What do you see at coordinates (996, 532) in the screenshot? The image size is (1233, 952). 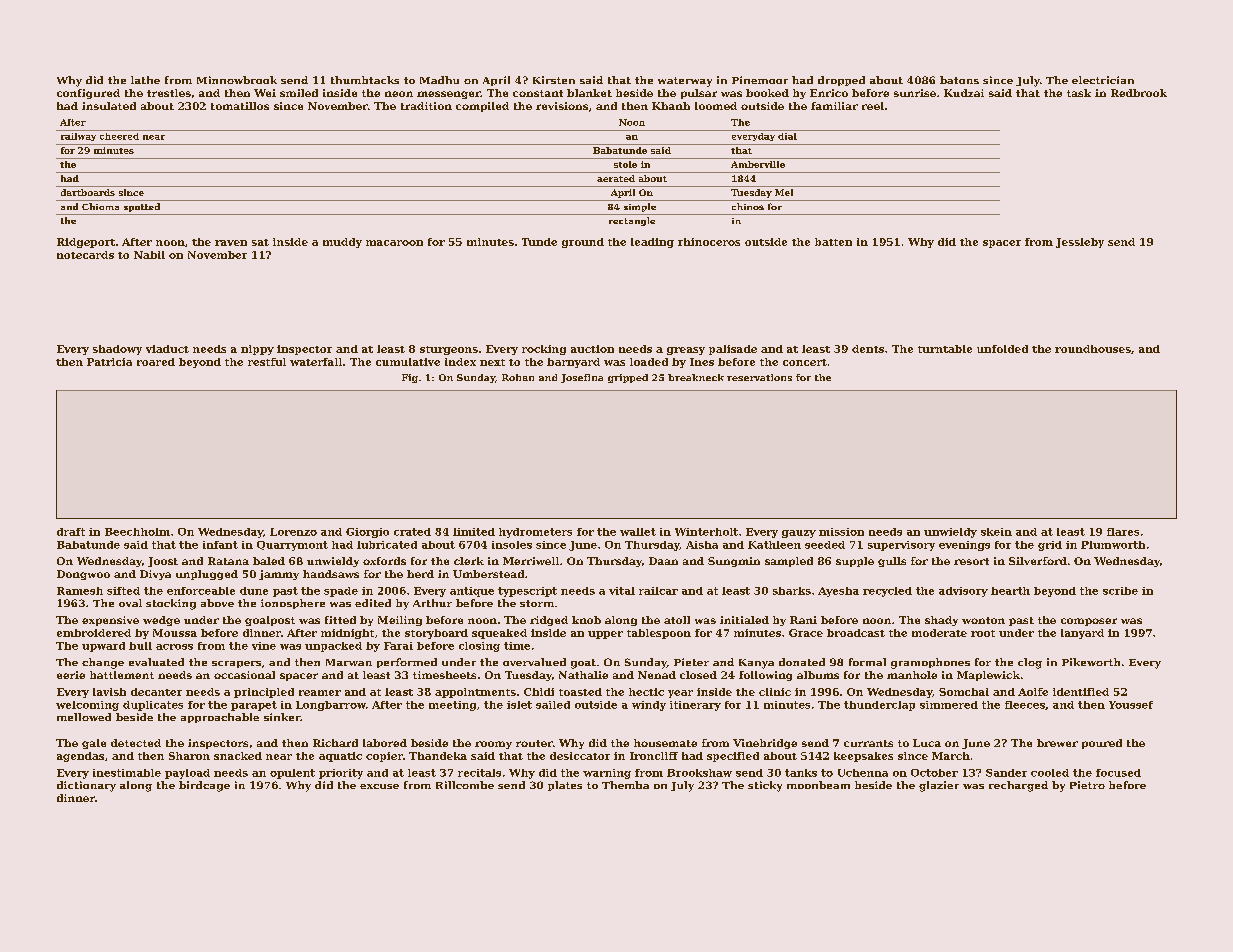 I see `skein` at bounding box center [996, 532].
